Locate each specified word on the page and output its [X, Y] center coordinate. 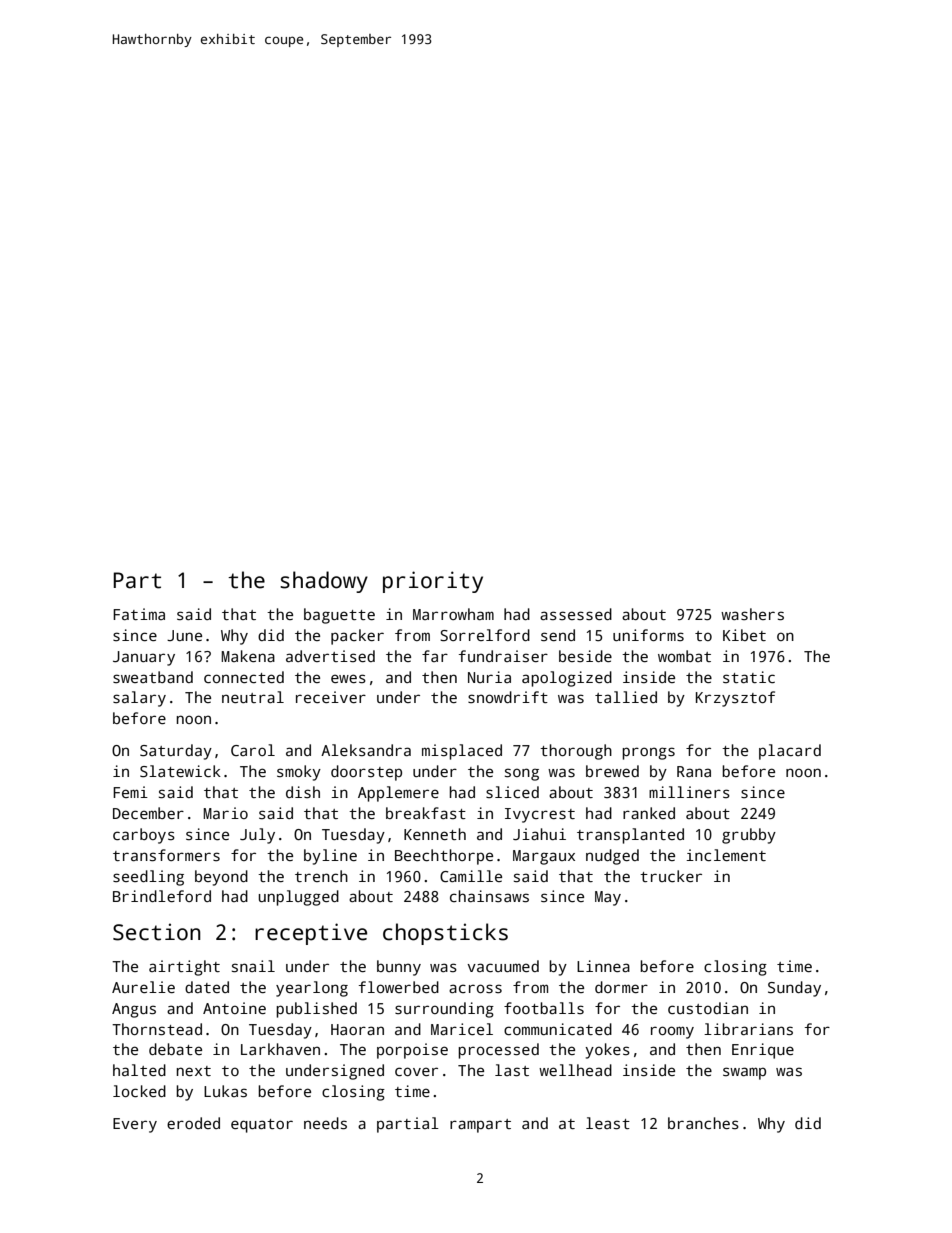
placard [790, 752]
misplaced [462, 752]
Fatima [139, 614]
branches [703, 1123]
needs [325, 1123]
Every [135, 1125]
